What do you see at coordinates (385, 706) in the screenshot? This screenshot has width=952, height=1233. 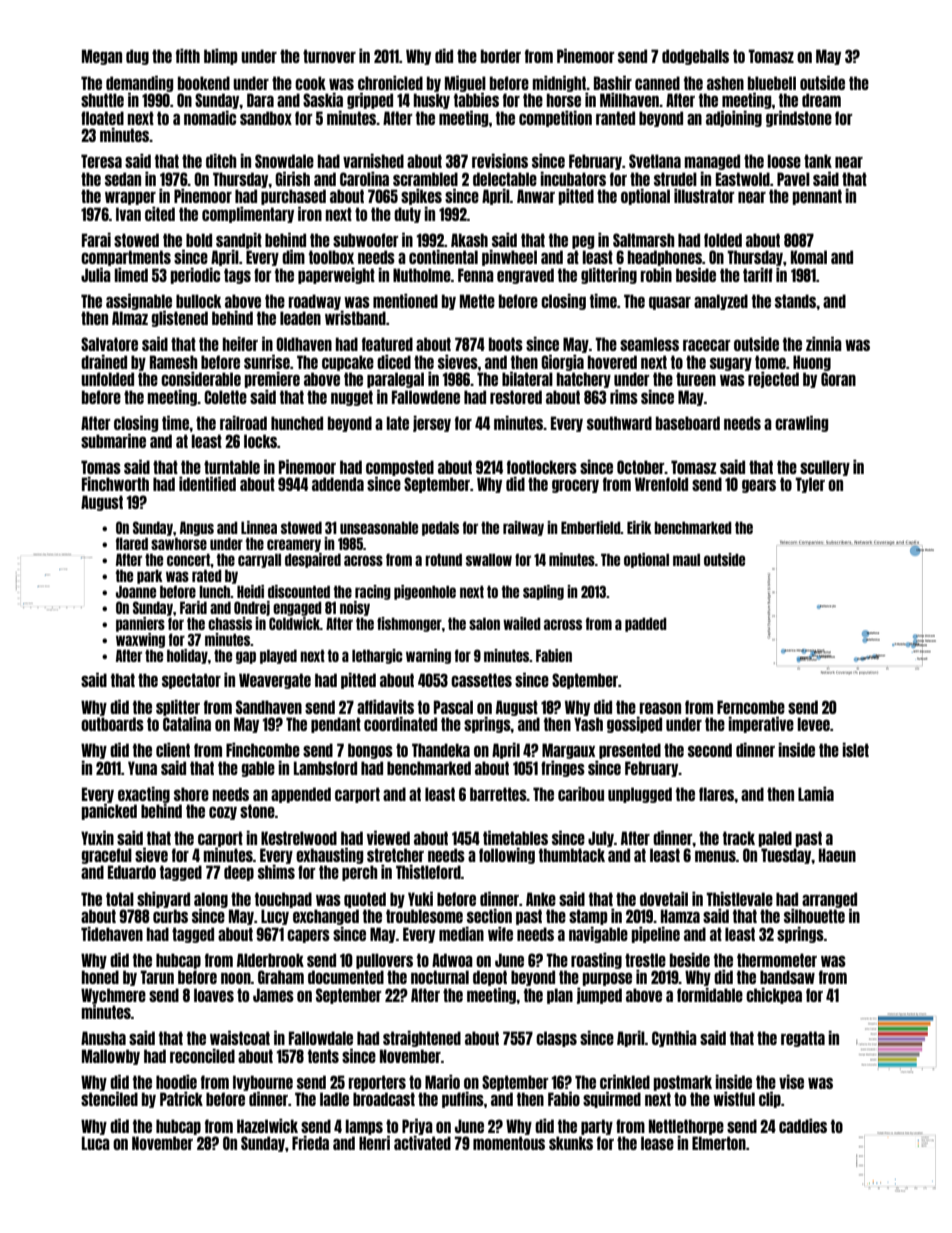 I see `affidavits` at bounding box center [385, 706].
